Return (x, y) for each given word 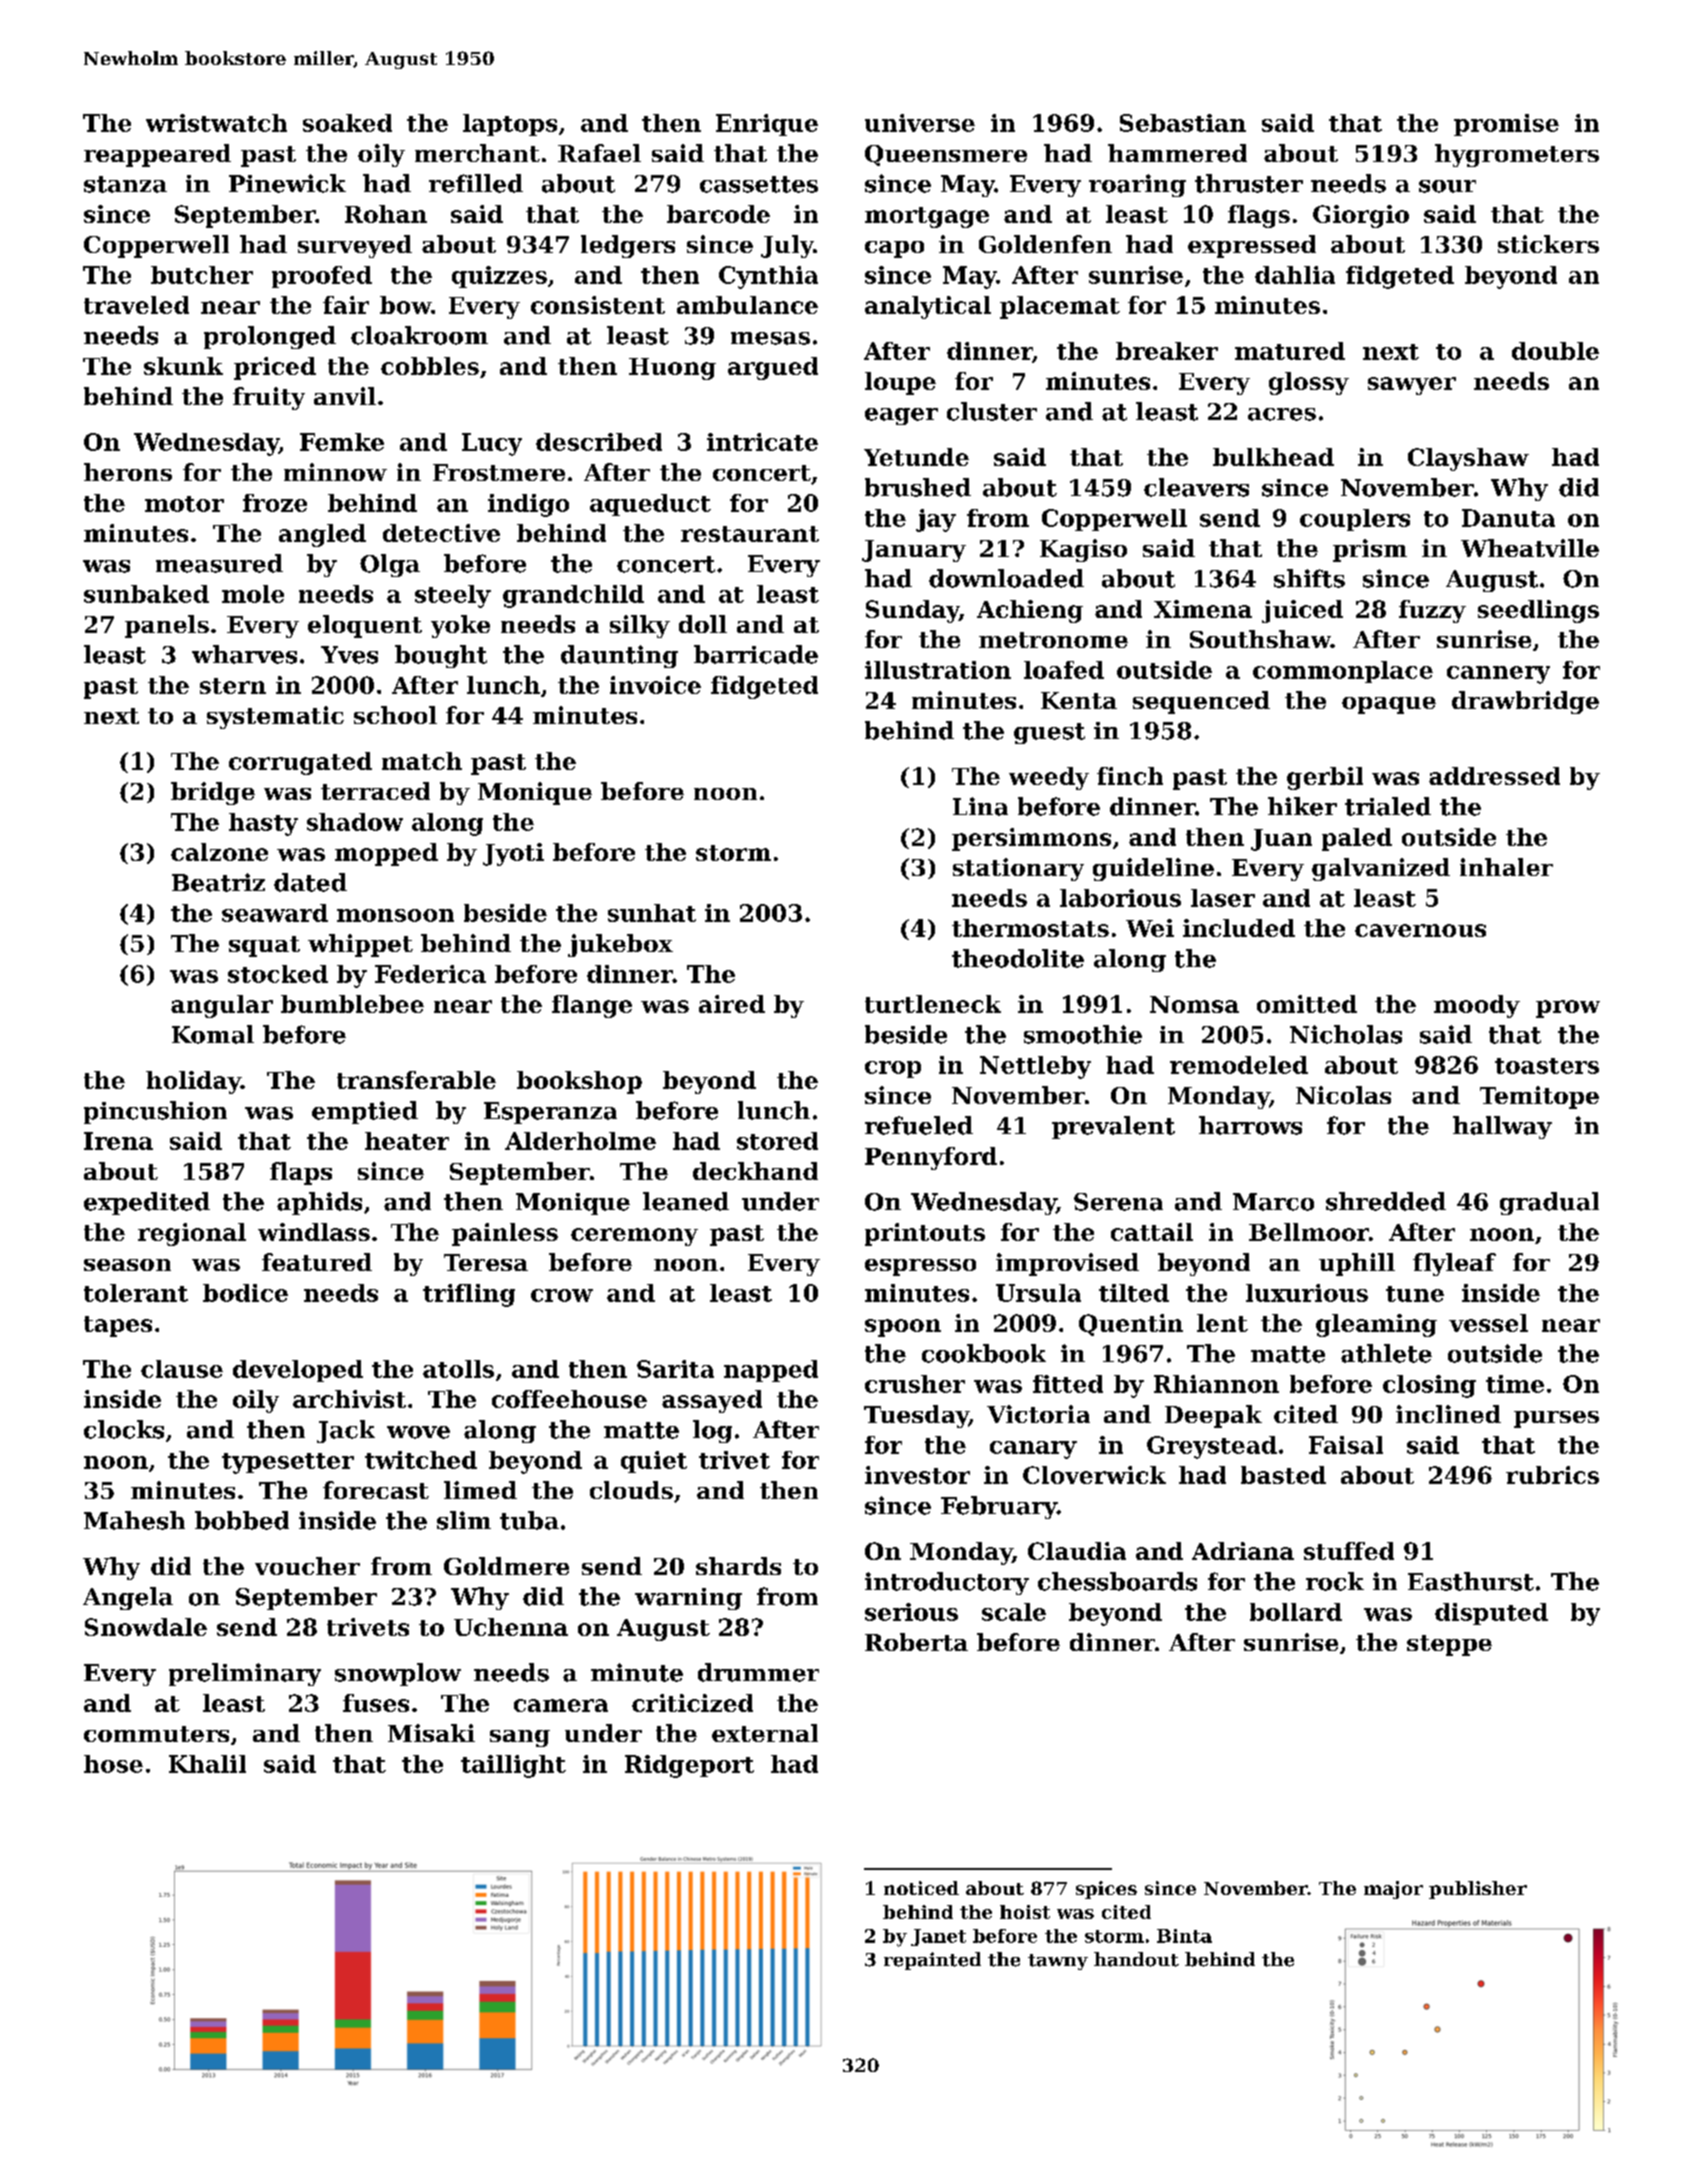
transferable (416, 1080)
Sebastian (1183, 123)
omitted (1307, 1004)
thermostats (1030, 928)
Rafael (599, 153)
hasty (263, 824)
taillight (513, 1766)
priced (275, 368)
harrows (1250, 1125)
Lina (980, 806)
